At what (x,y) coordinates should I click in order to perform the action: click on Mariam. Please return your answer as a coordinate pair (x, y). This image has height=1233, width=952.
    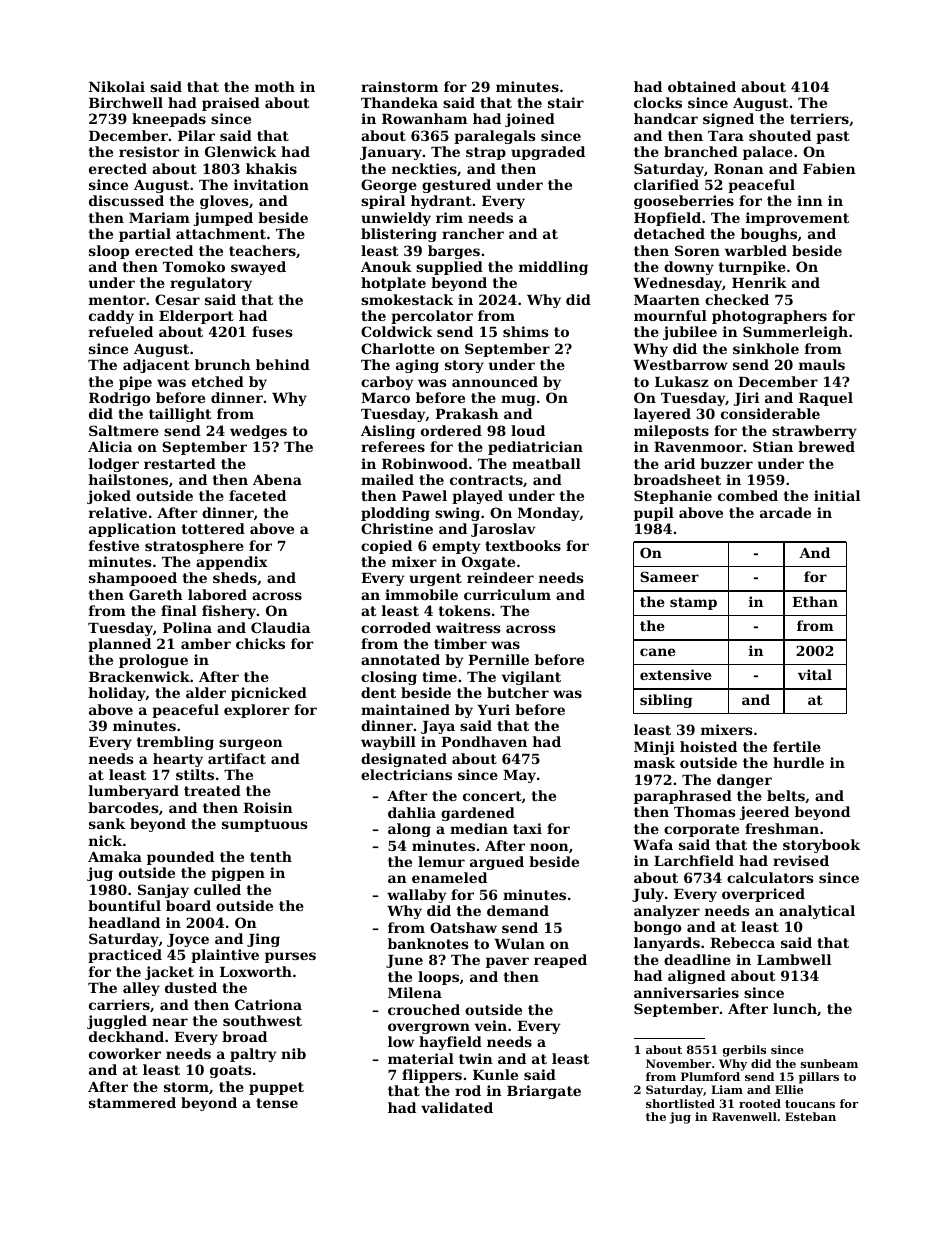
    Looking at the image, I should click on (159, 217).
